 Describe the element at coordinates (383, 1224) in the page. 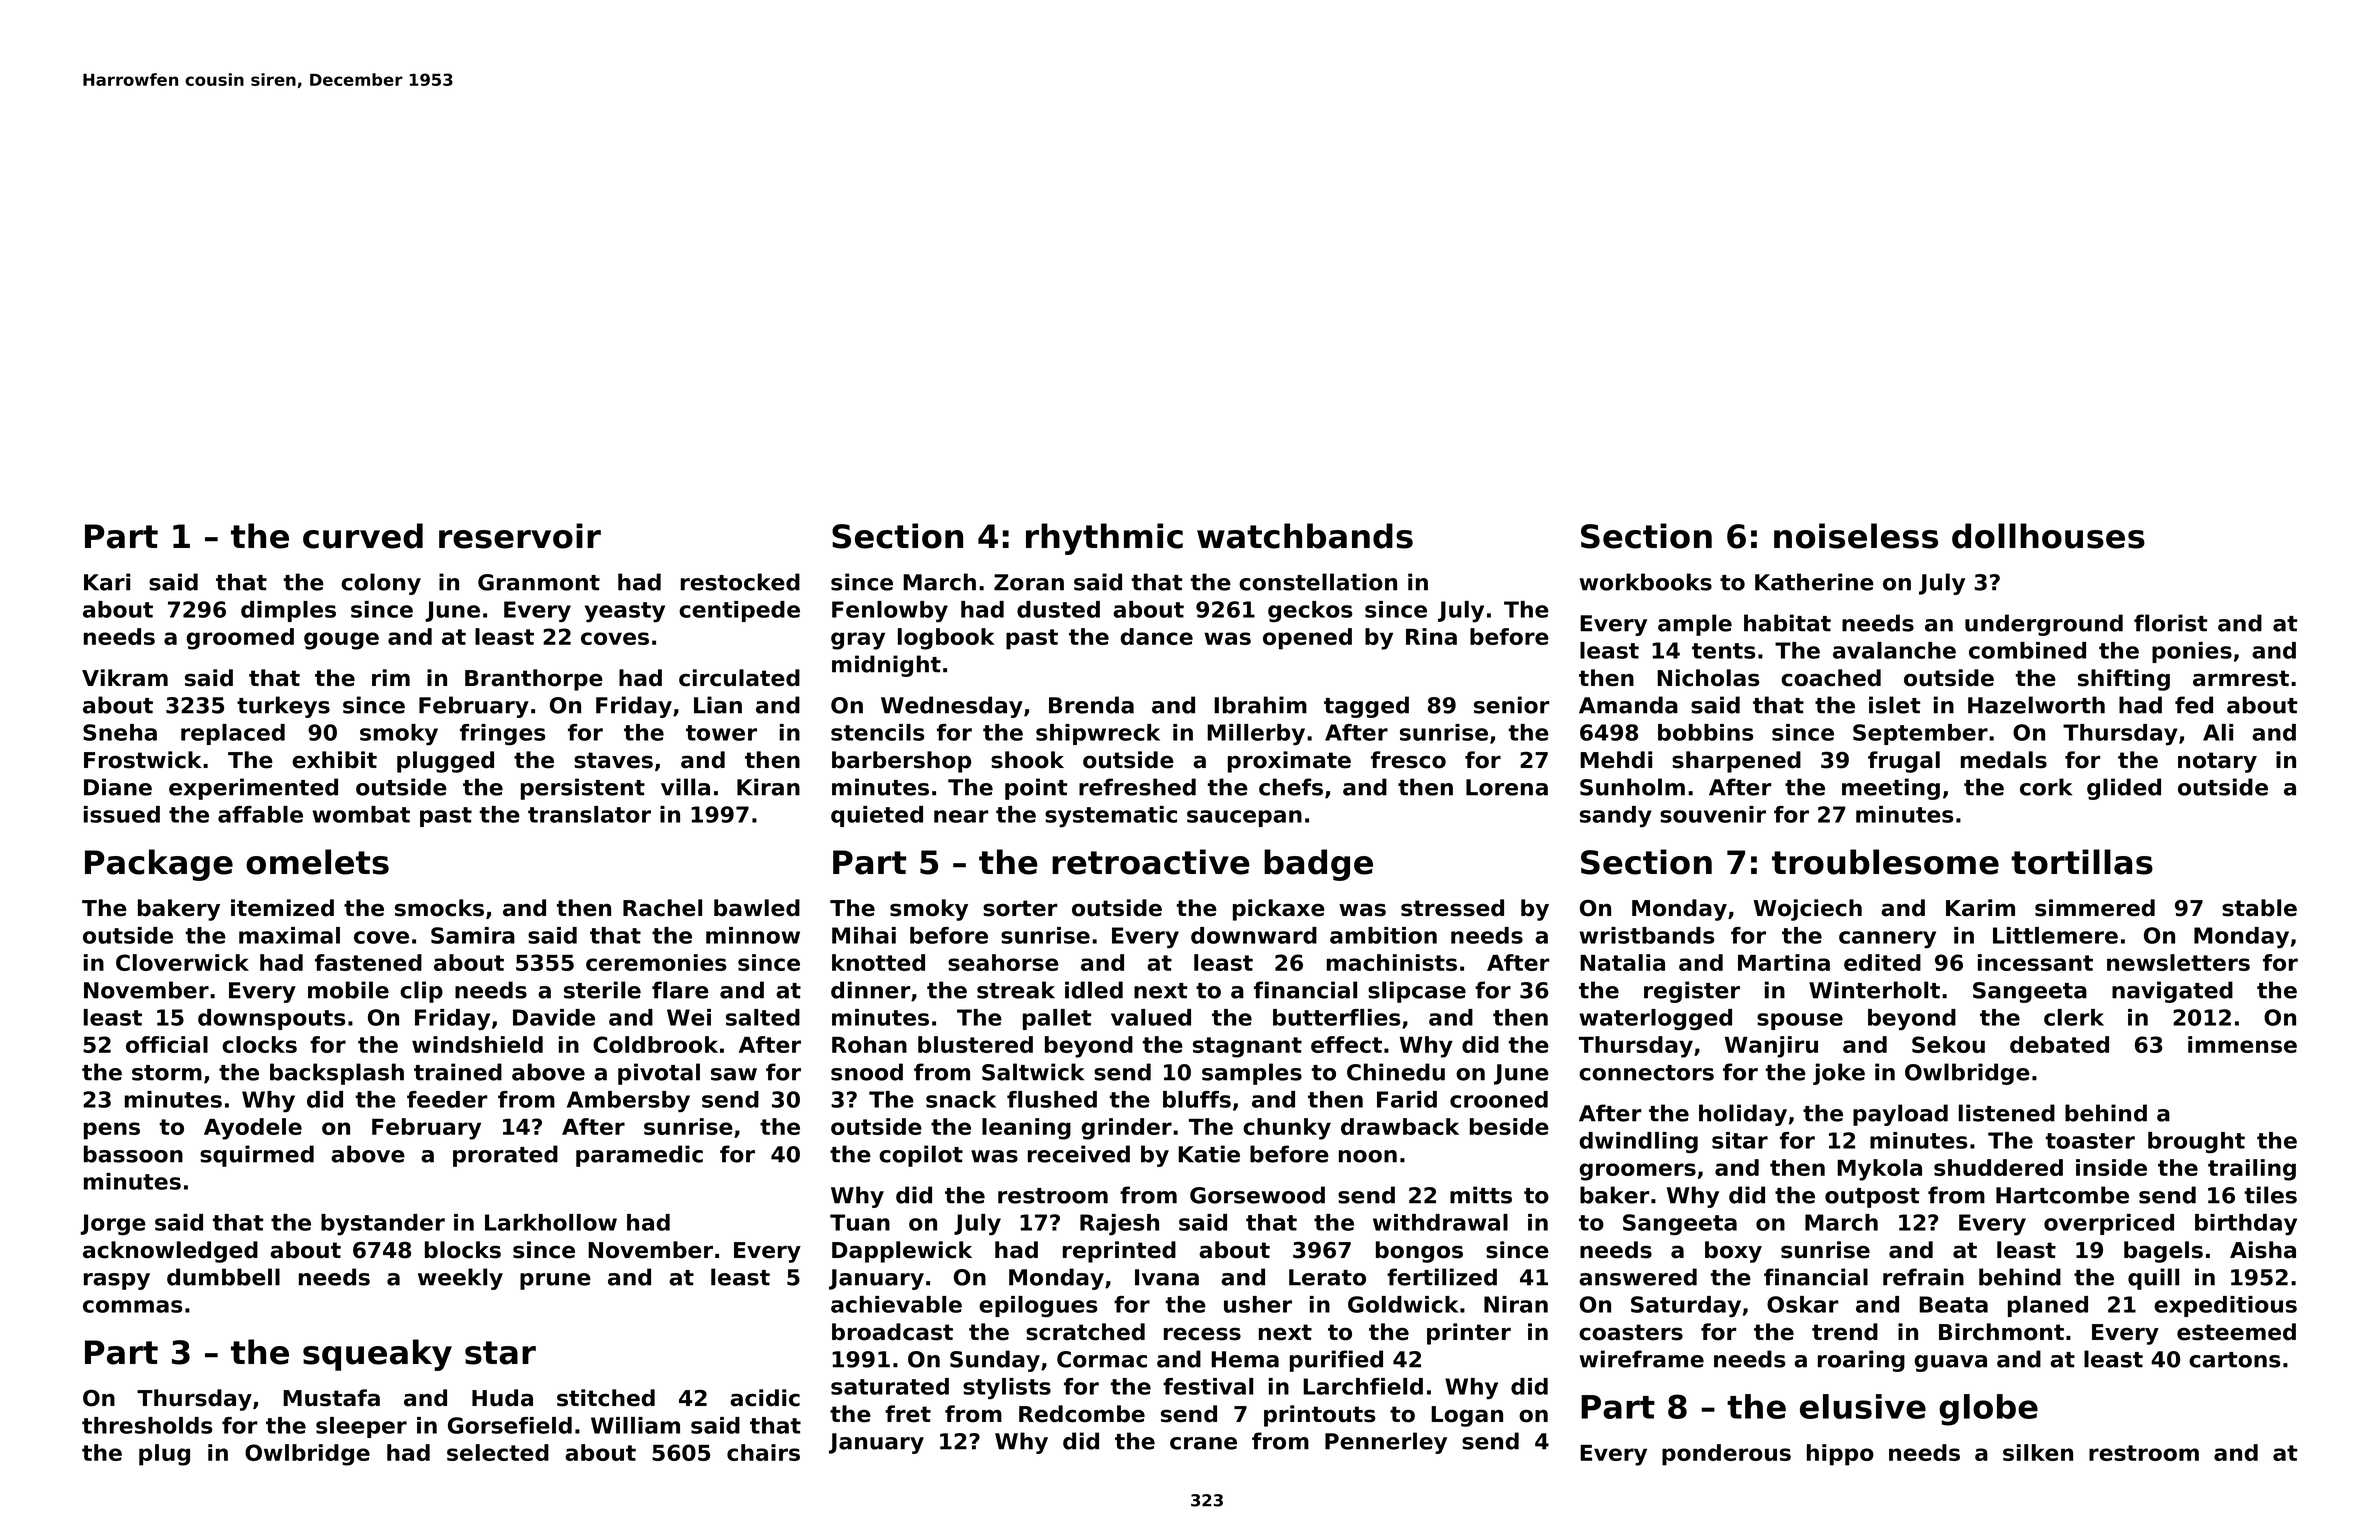

I see `bystander` at that location.
